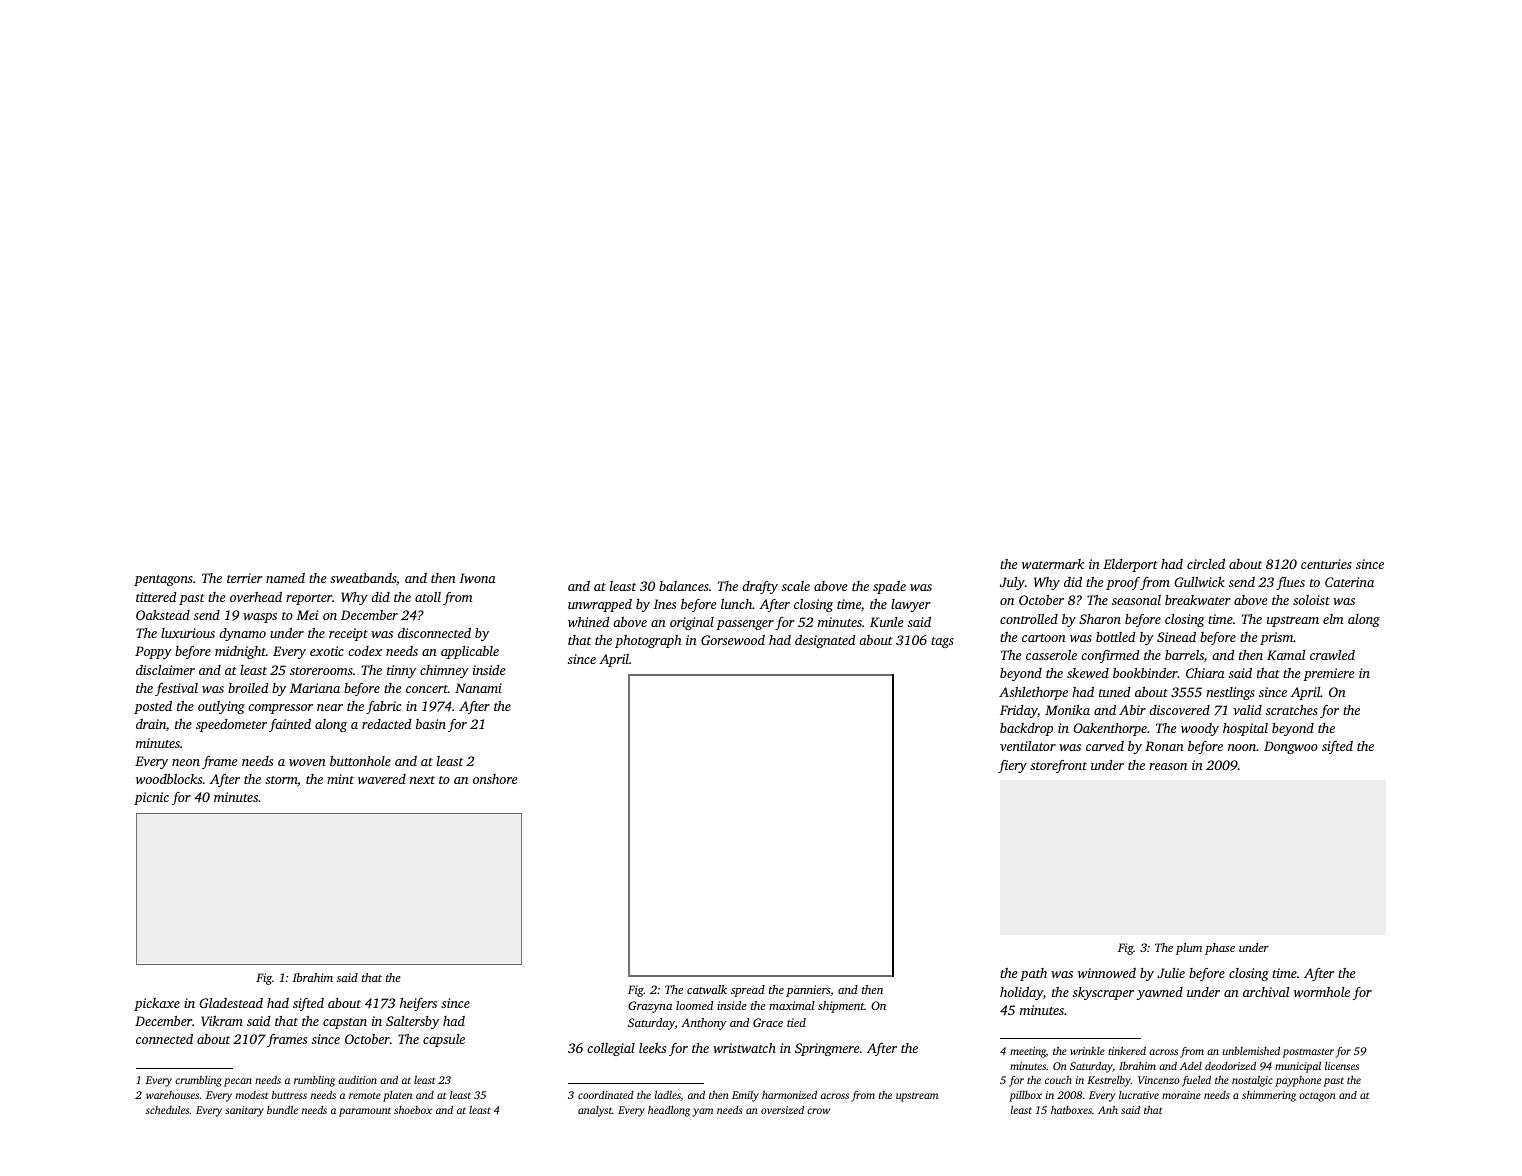 The height and width of the image is (1176, 1522). What do you see at coordinates (495, 779) in the image?
I see `onshore` at bounding box center [495, 779].
